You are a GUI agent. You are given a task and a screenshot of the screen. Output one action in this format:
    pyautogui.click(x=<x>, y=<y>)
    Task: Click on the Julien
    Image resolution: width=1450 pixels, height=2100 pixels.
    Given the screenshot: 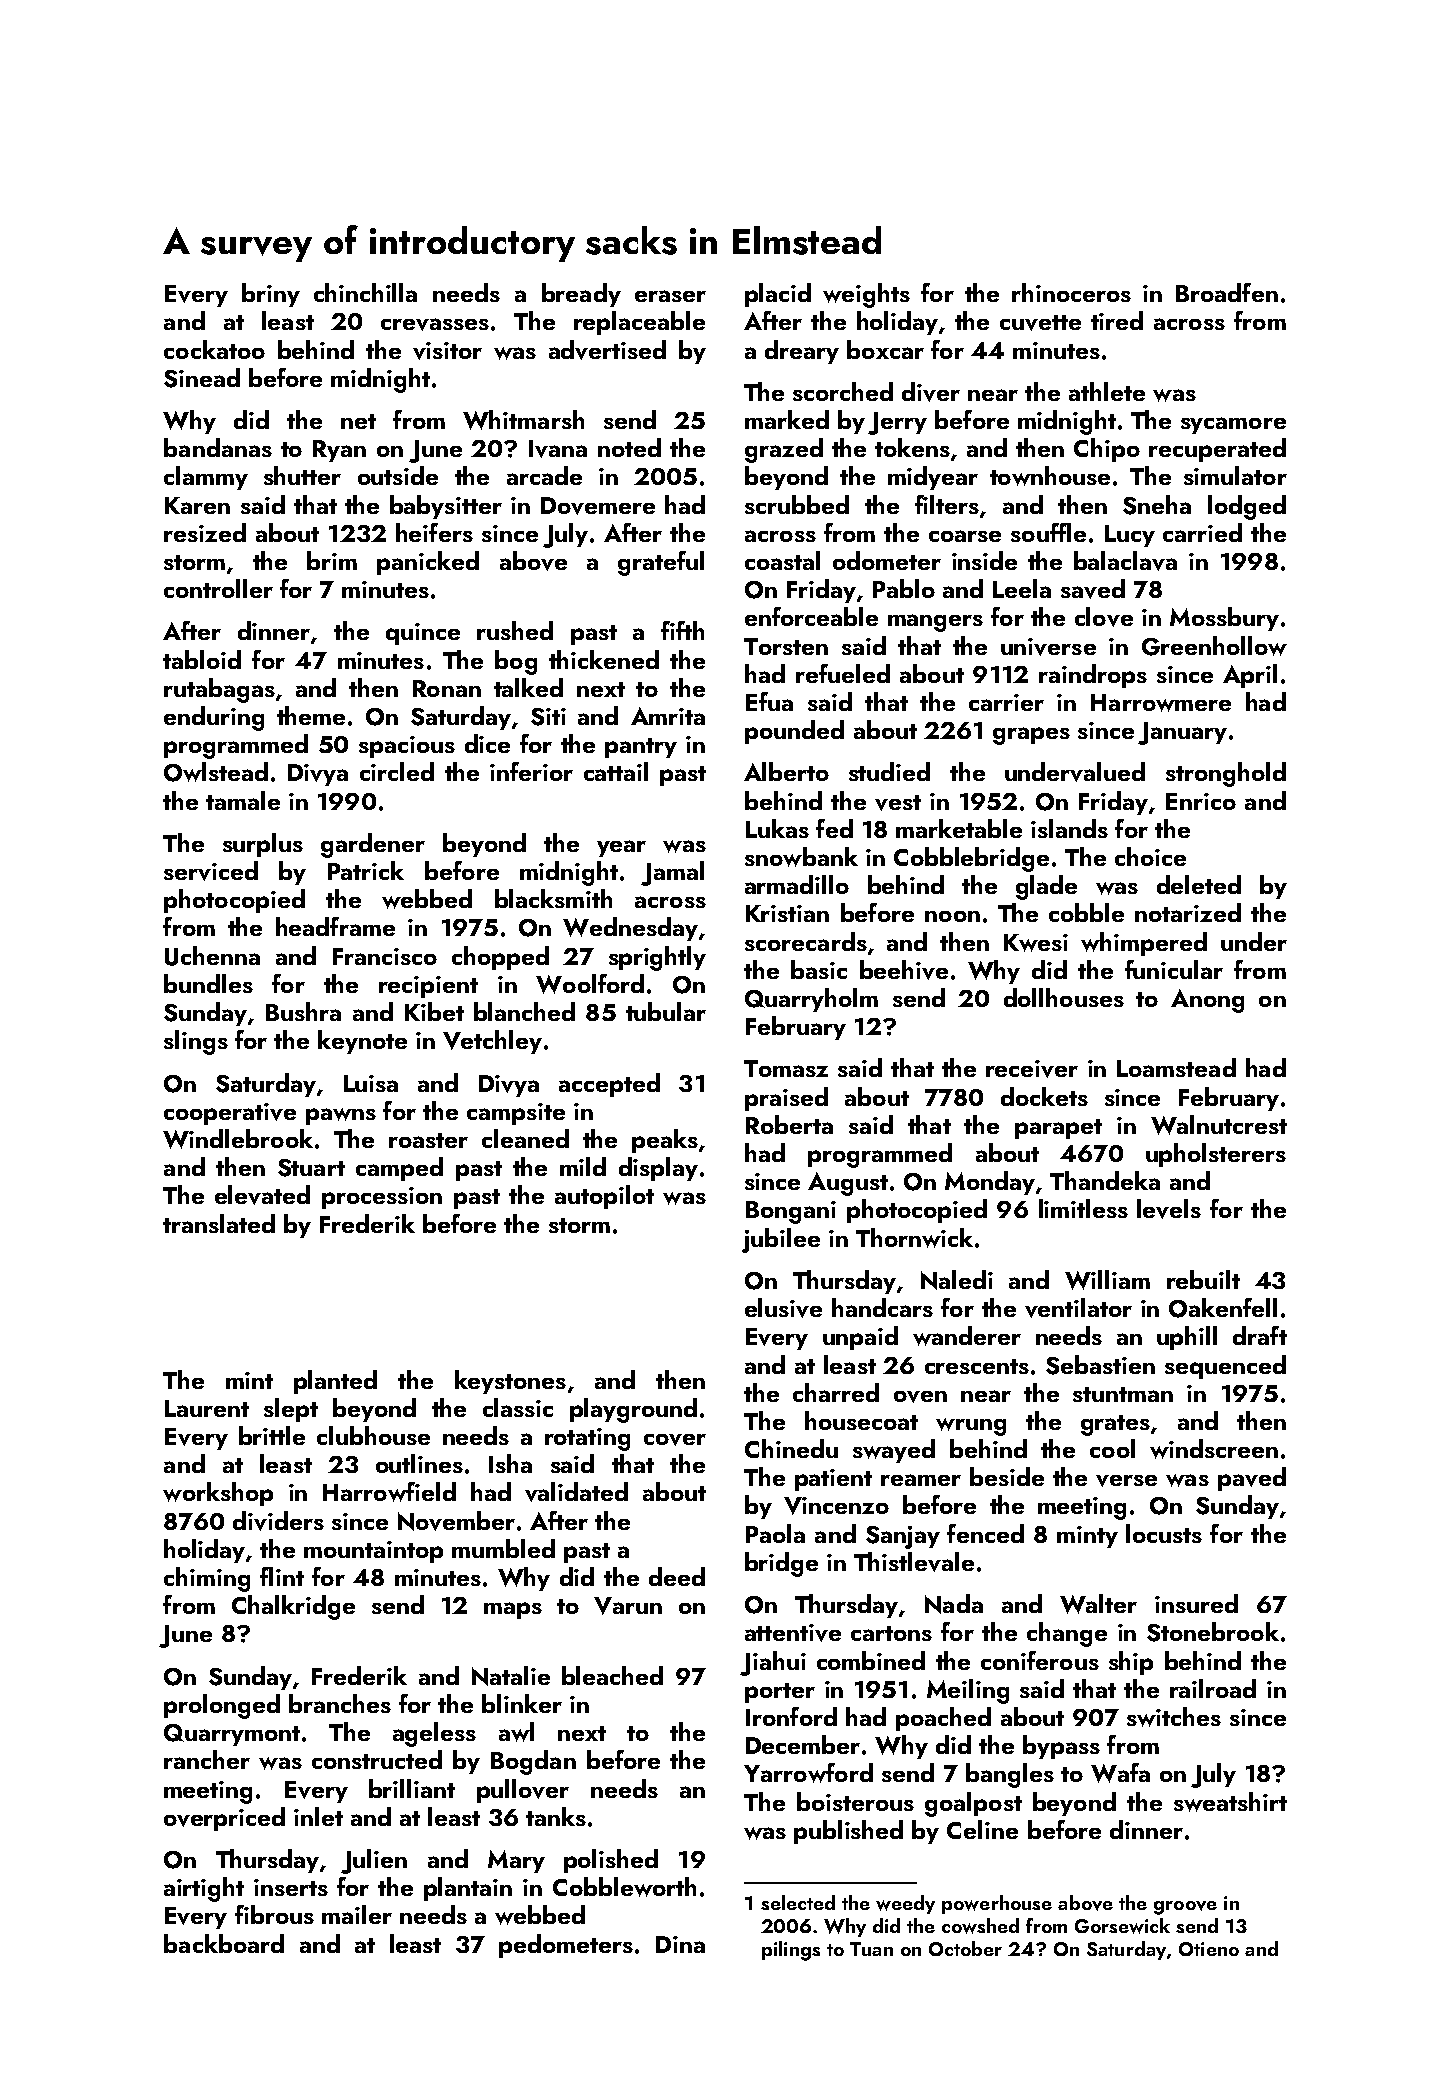 What is the action you would take?
    pyautogui.click(x=374, y=1861)
